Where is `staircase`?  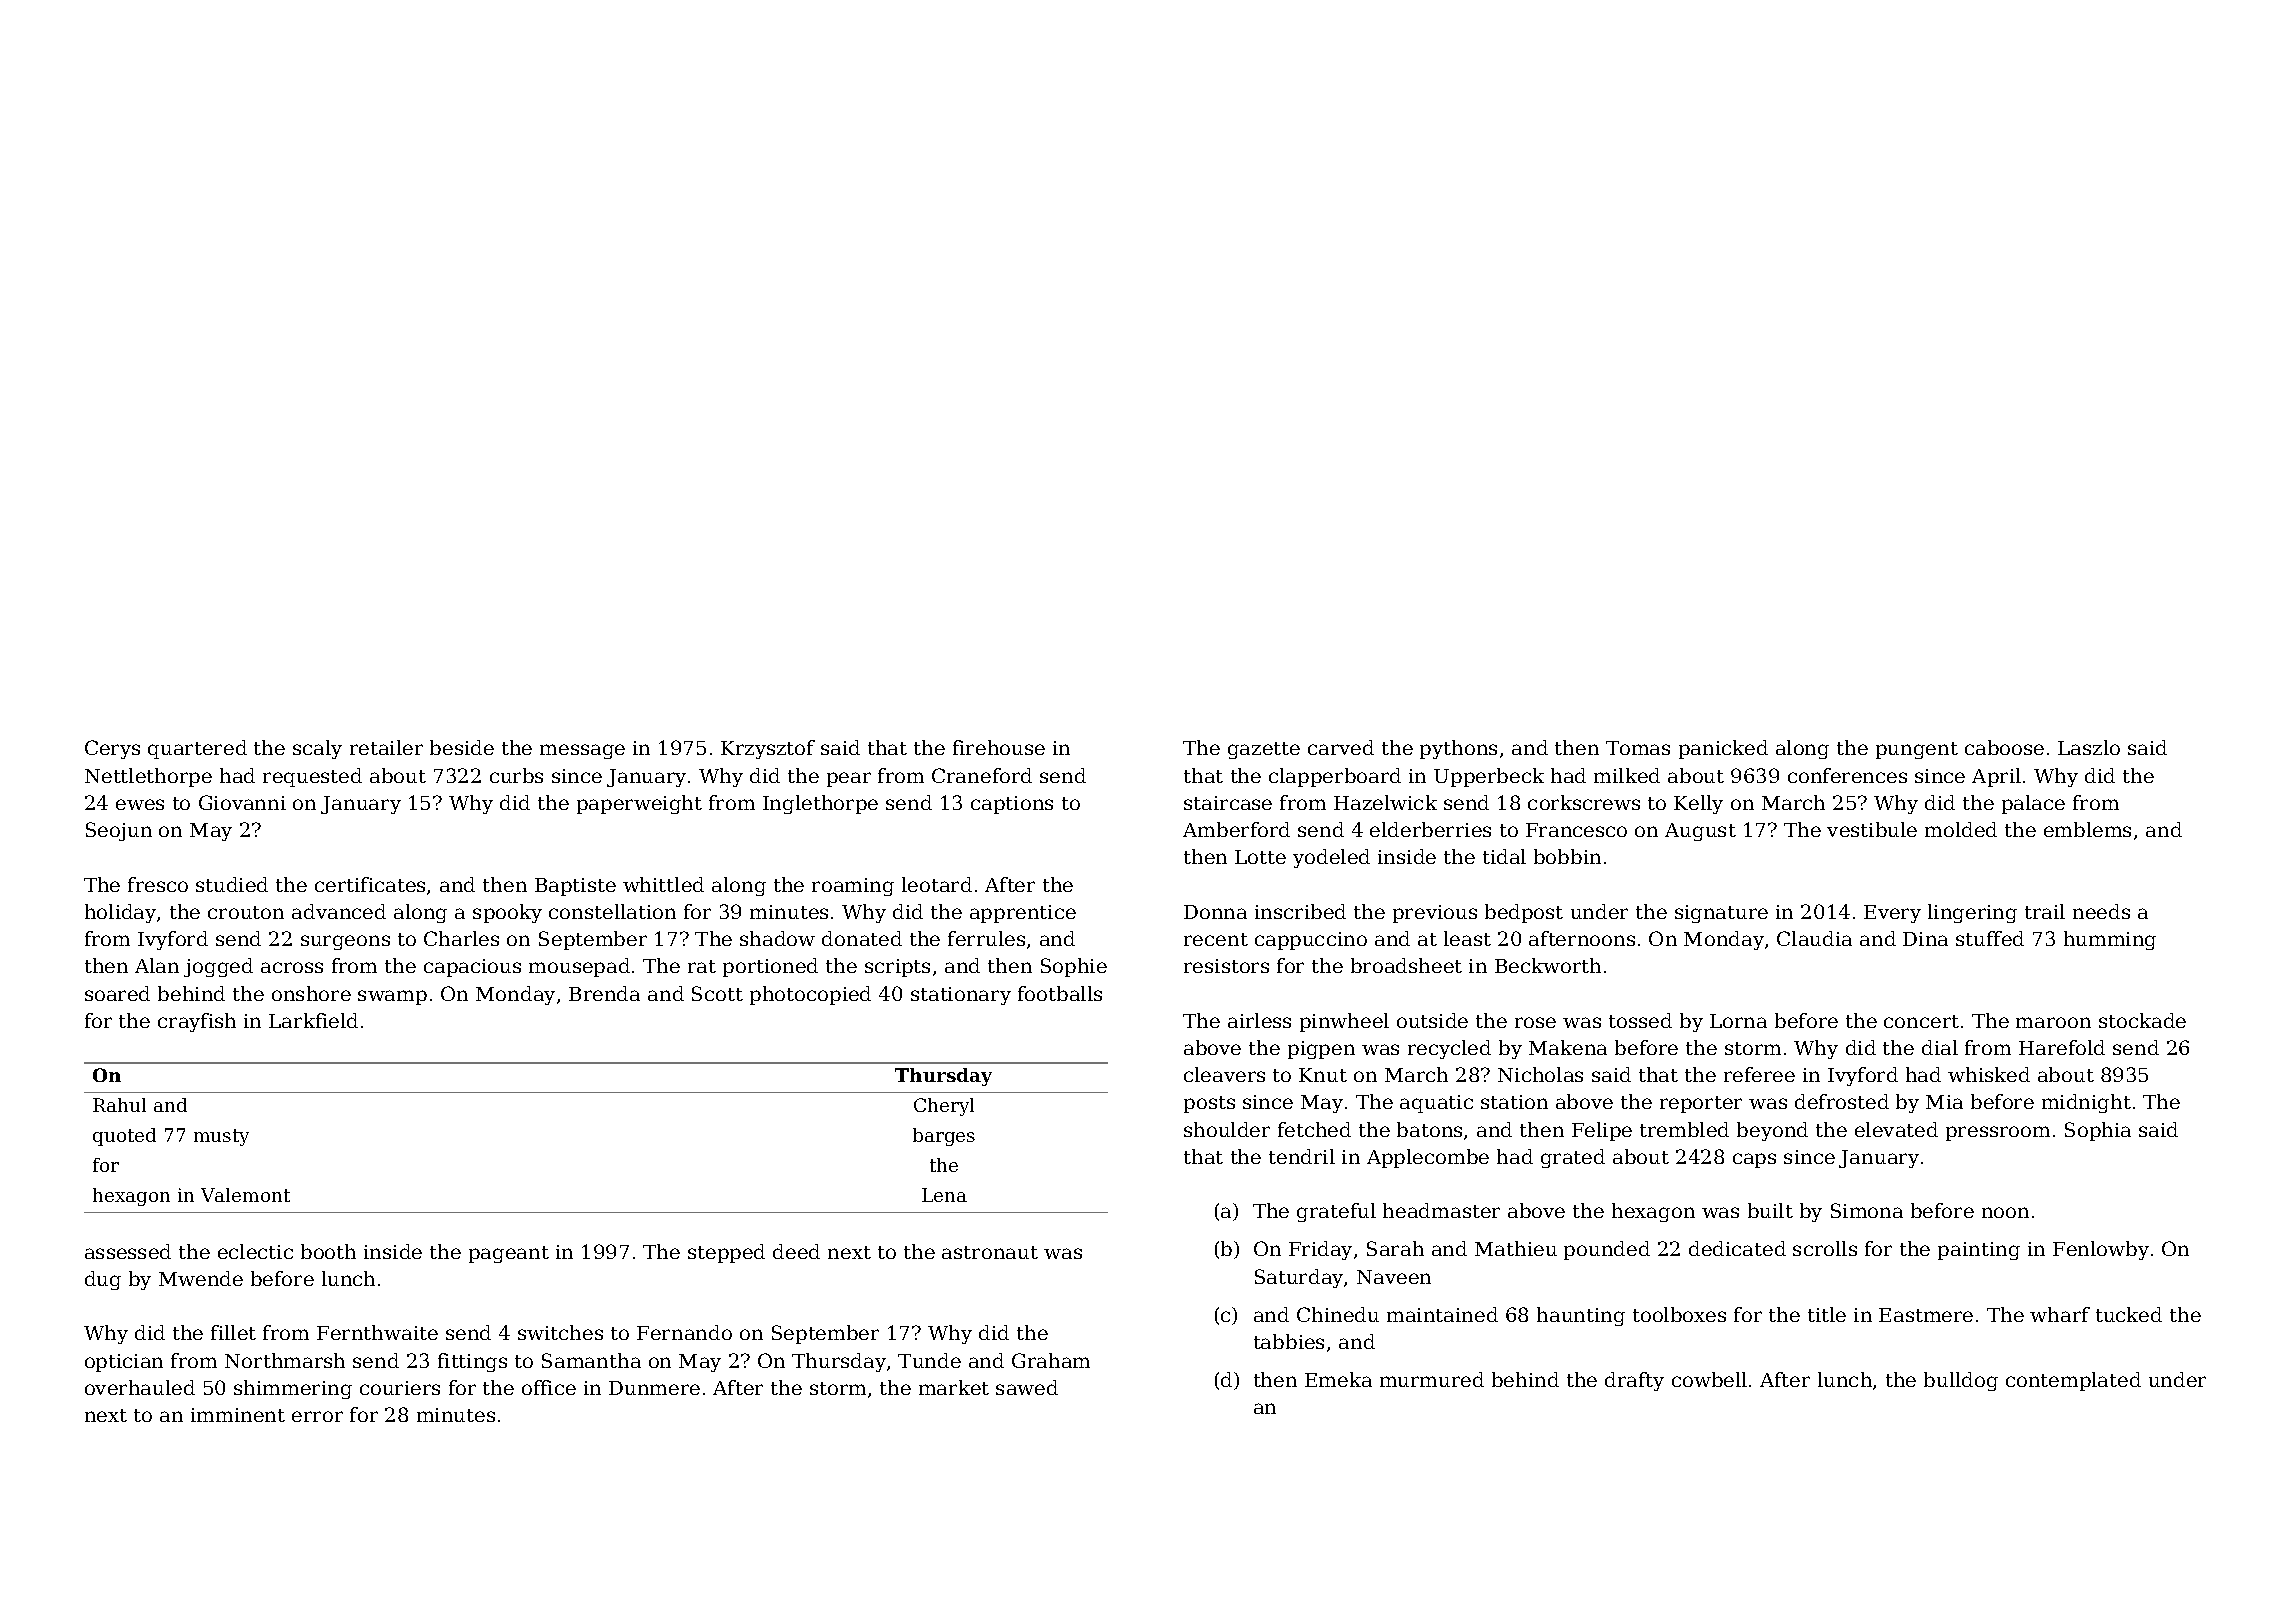
staircase is located at coordinates (1228, 803).
